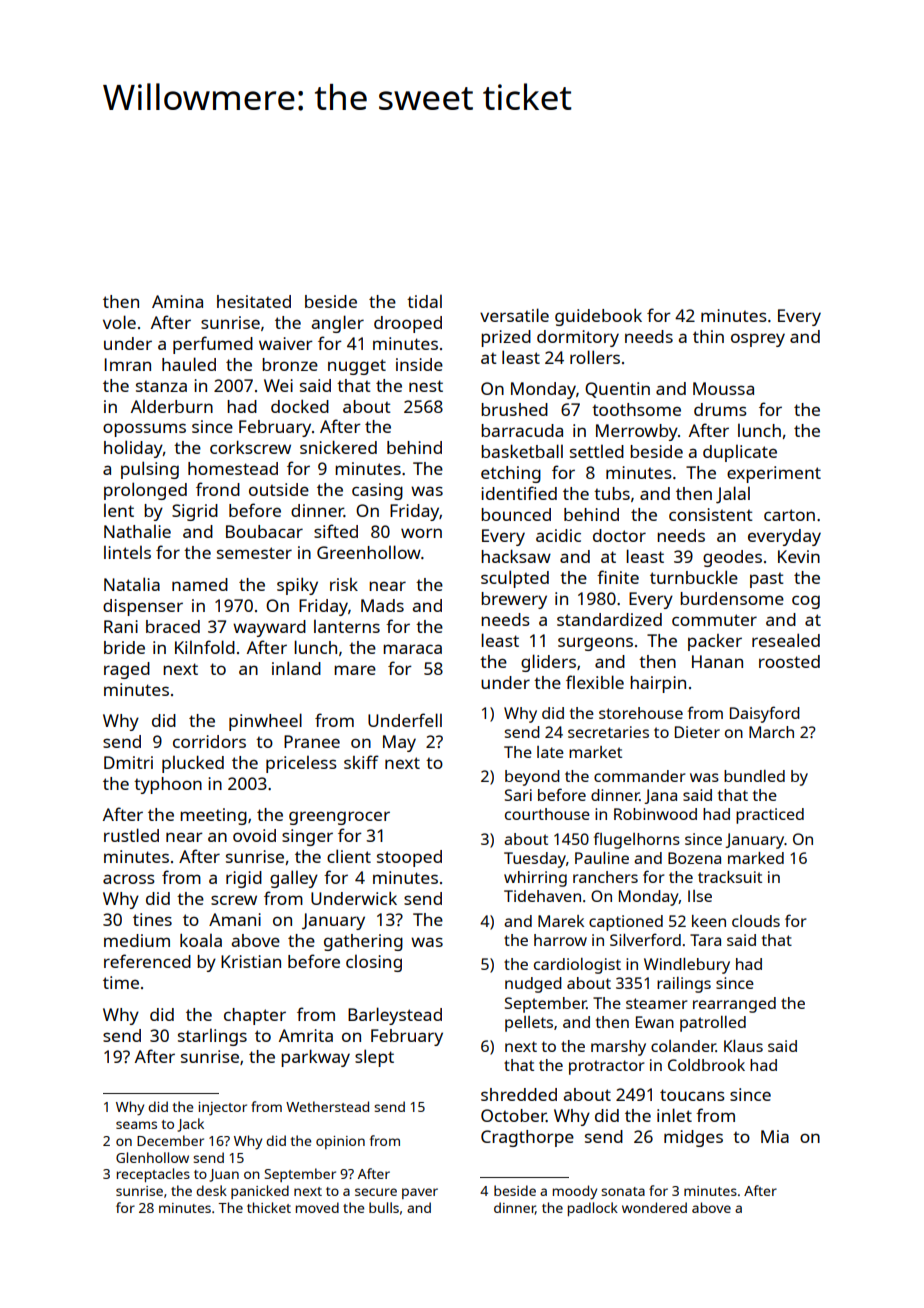 The image size is (924, 1308). What do you see at coordinates (518, 795) in the document?
I see `Sari` at bounding box center [518, 795].
